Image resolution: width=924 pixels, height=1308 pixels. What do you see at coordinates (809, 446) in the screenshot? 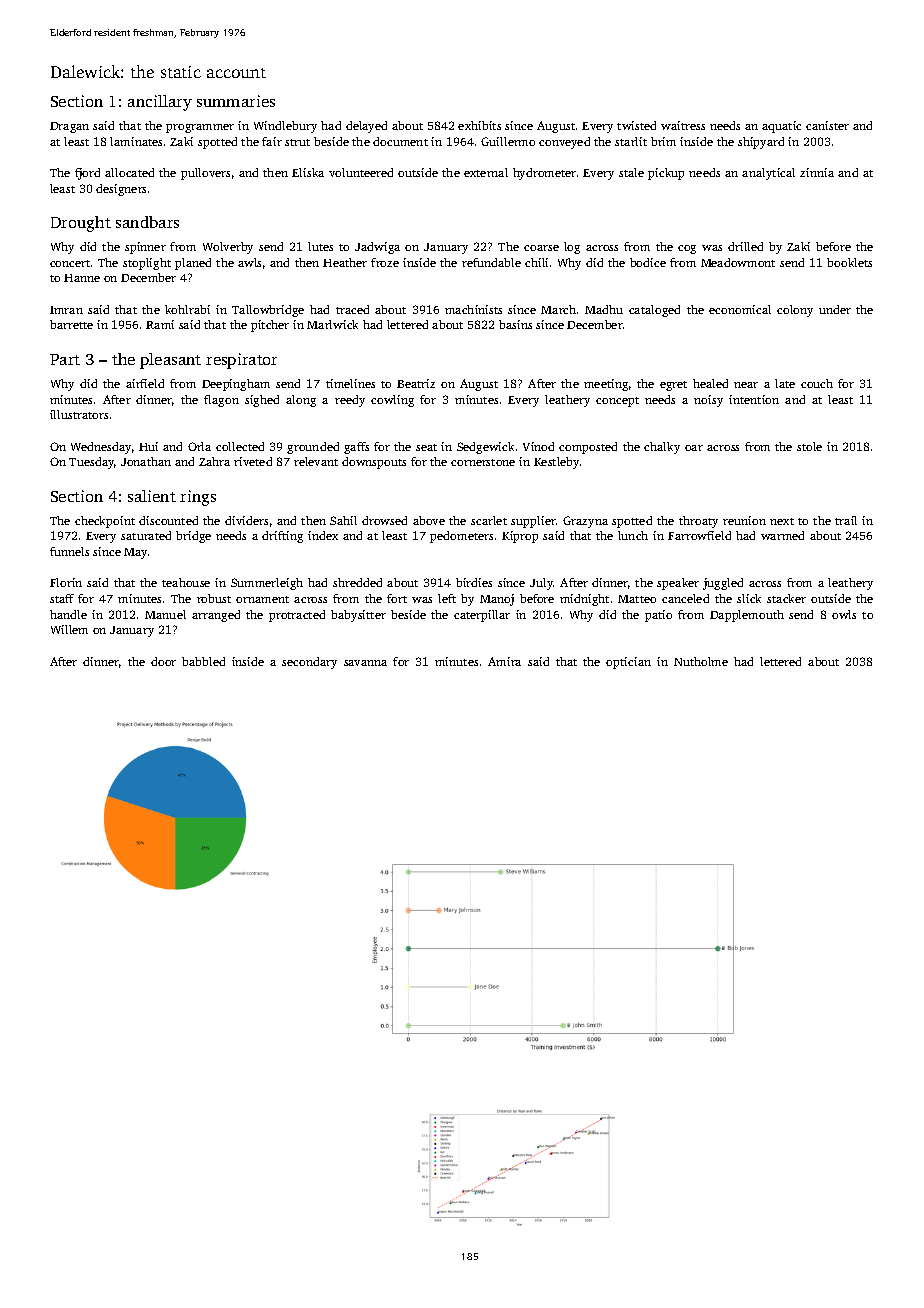
I see `stole` at bounding box center [809, 446].
